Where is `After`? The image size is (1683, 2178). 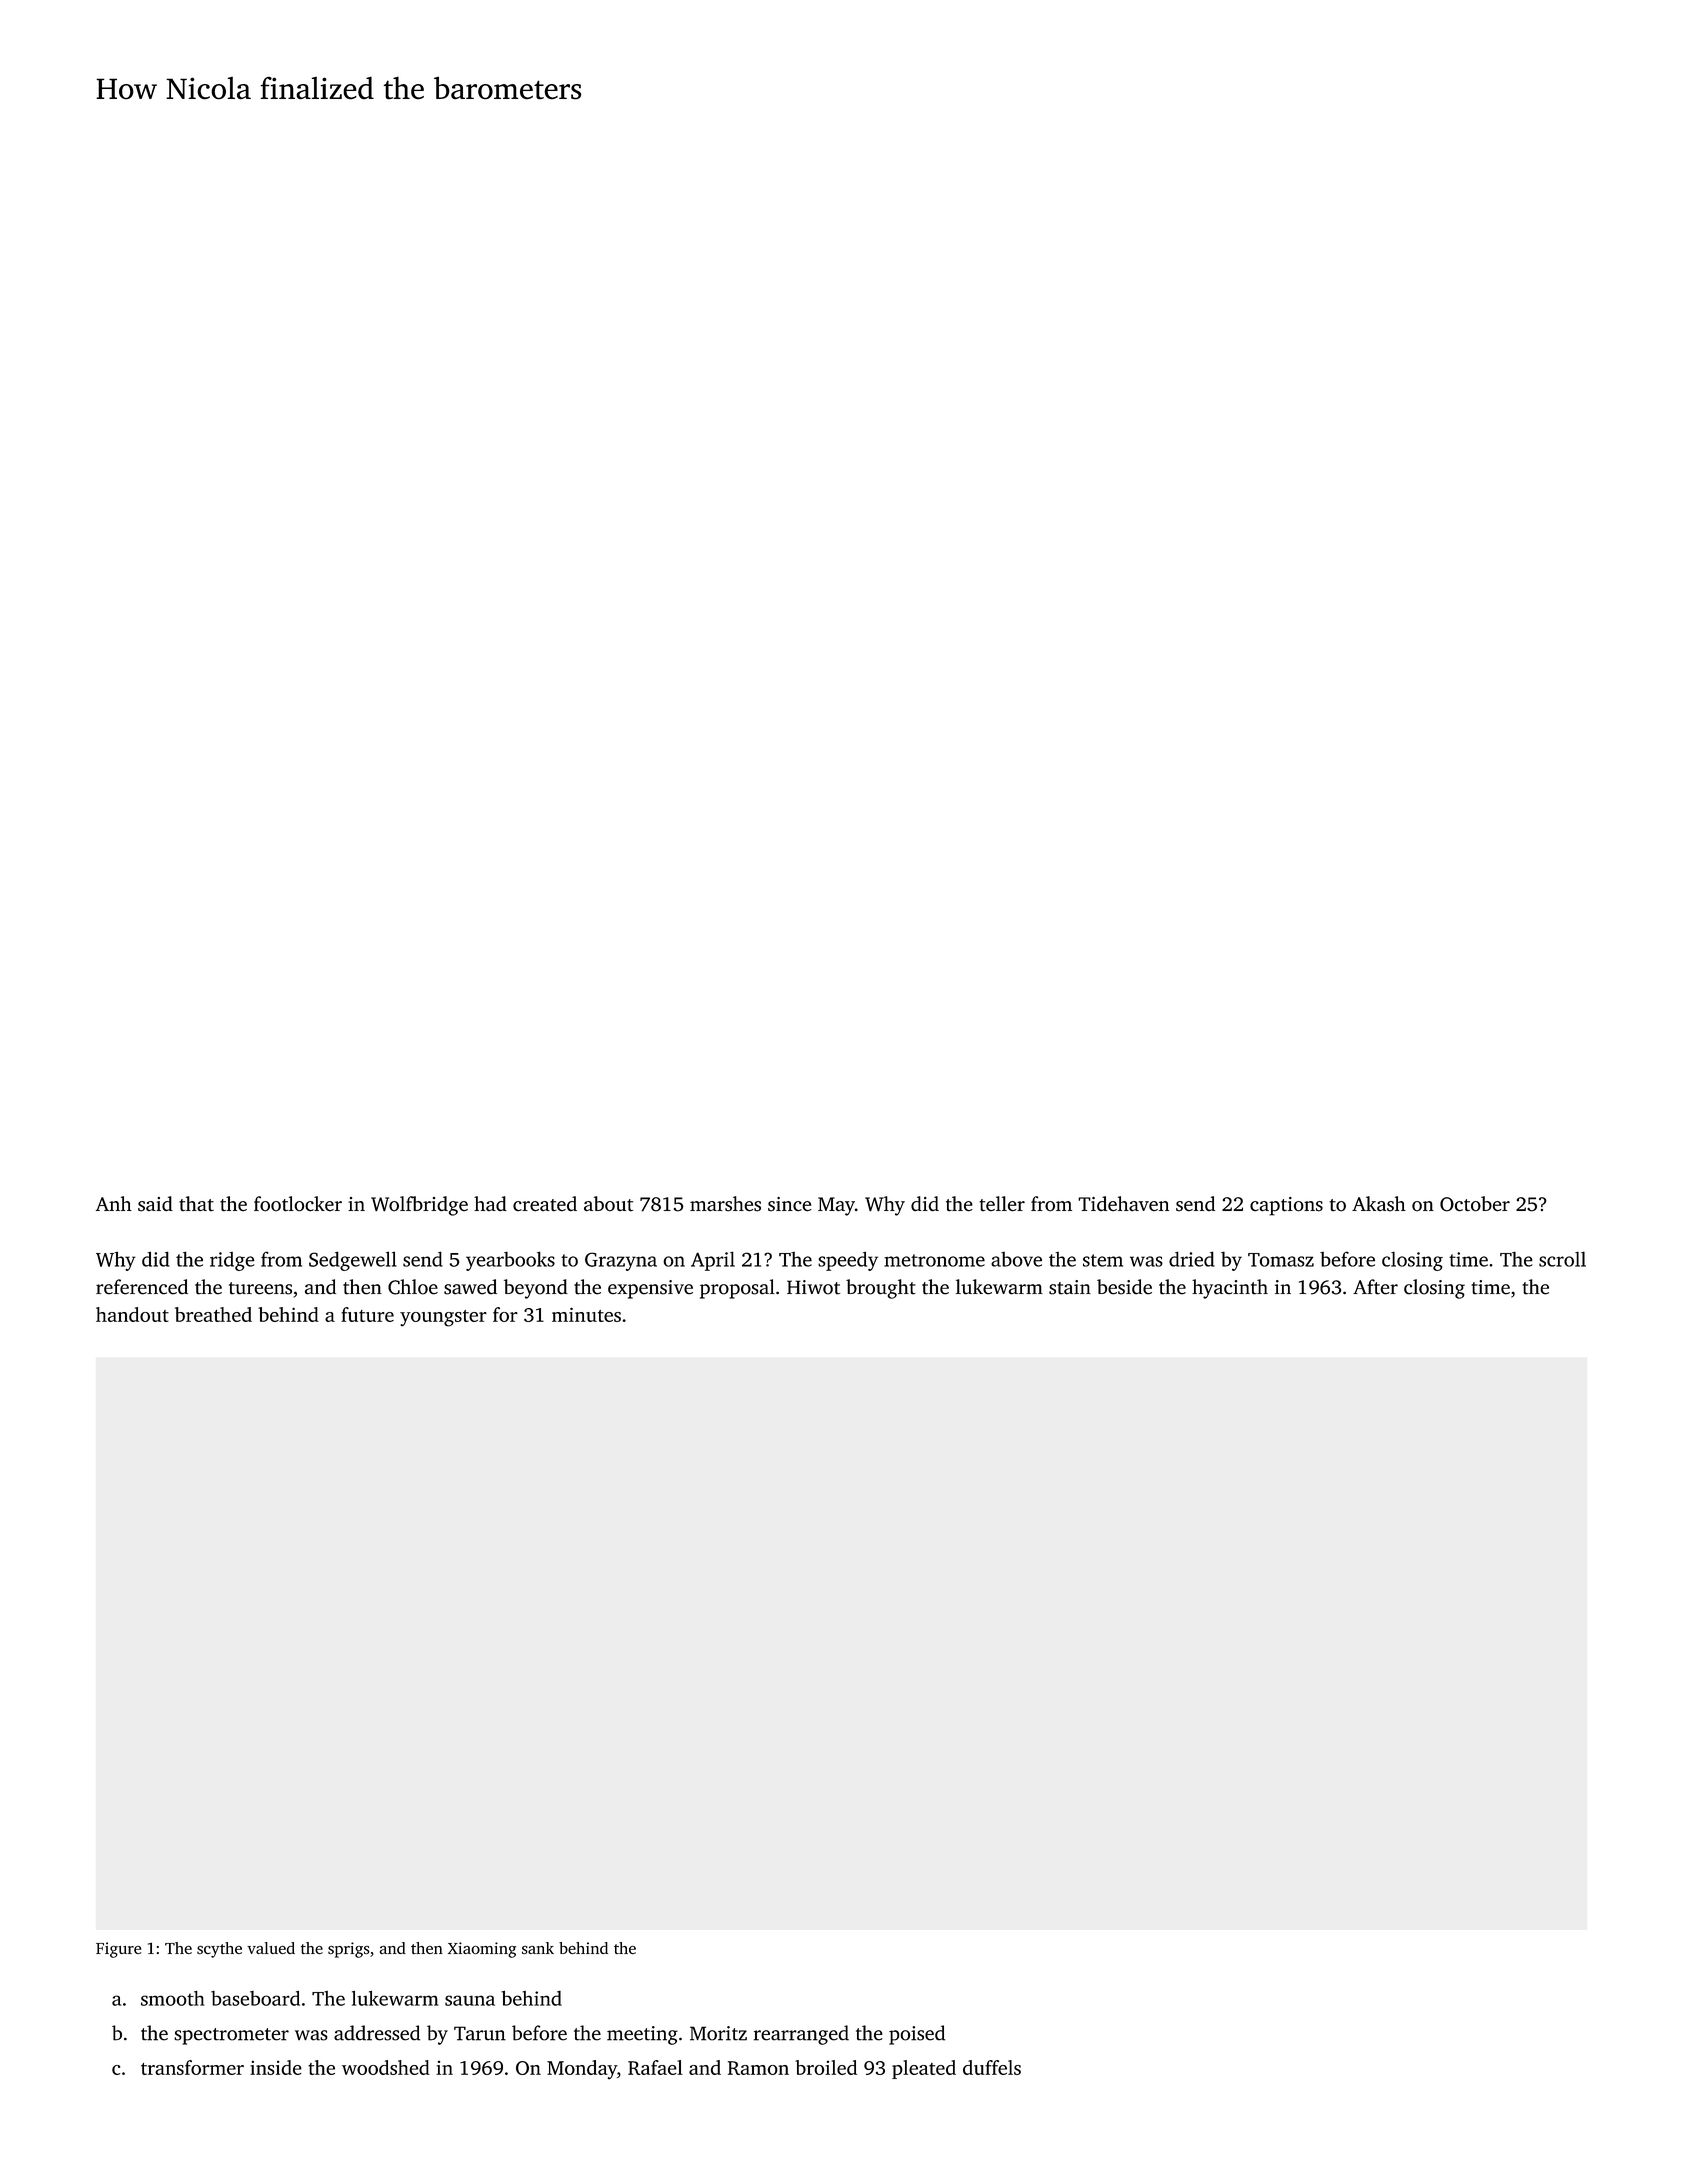 After is located at coordinates (1375, 1287).
